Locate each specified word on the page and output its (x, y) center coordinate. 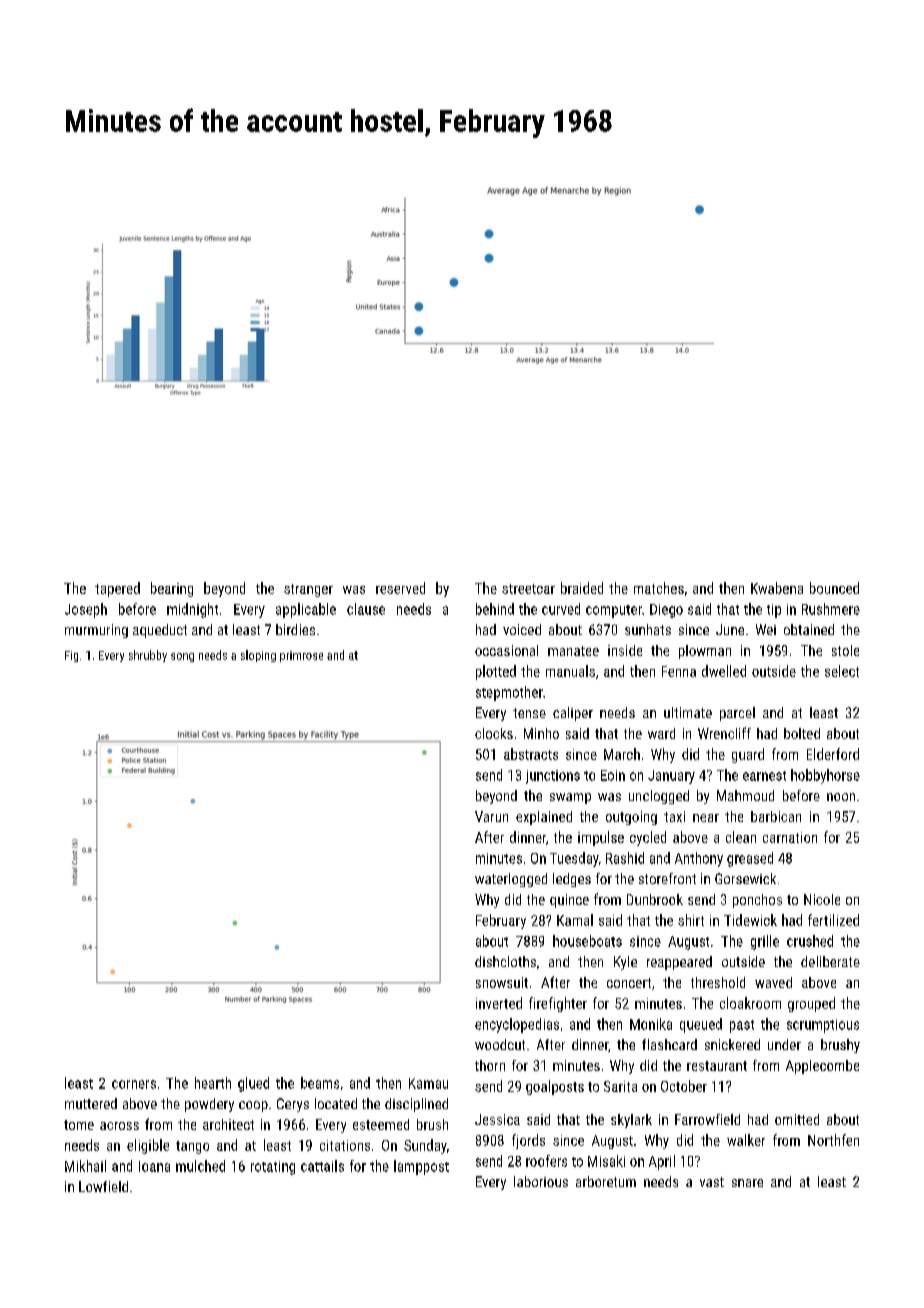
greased (750, 859)
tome (79, 1125)
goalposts (555, 1087)
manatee (573, 651)
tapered (117, 589)
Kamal (575, 920)
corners (134, 1084)
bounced (834, 588)
